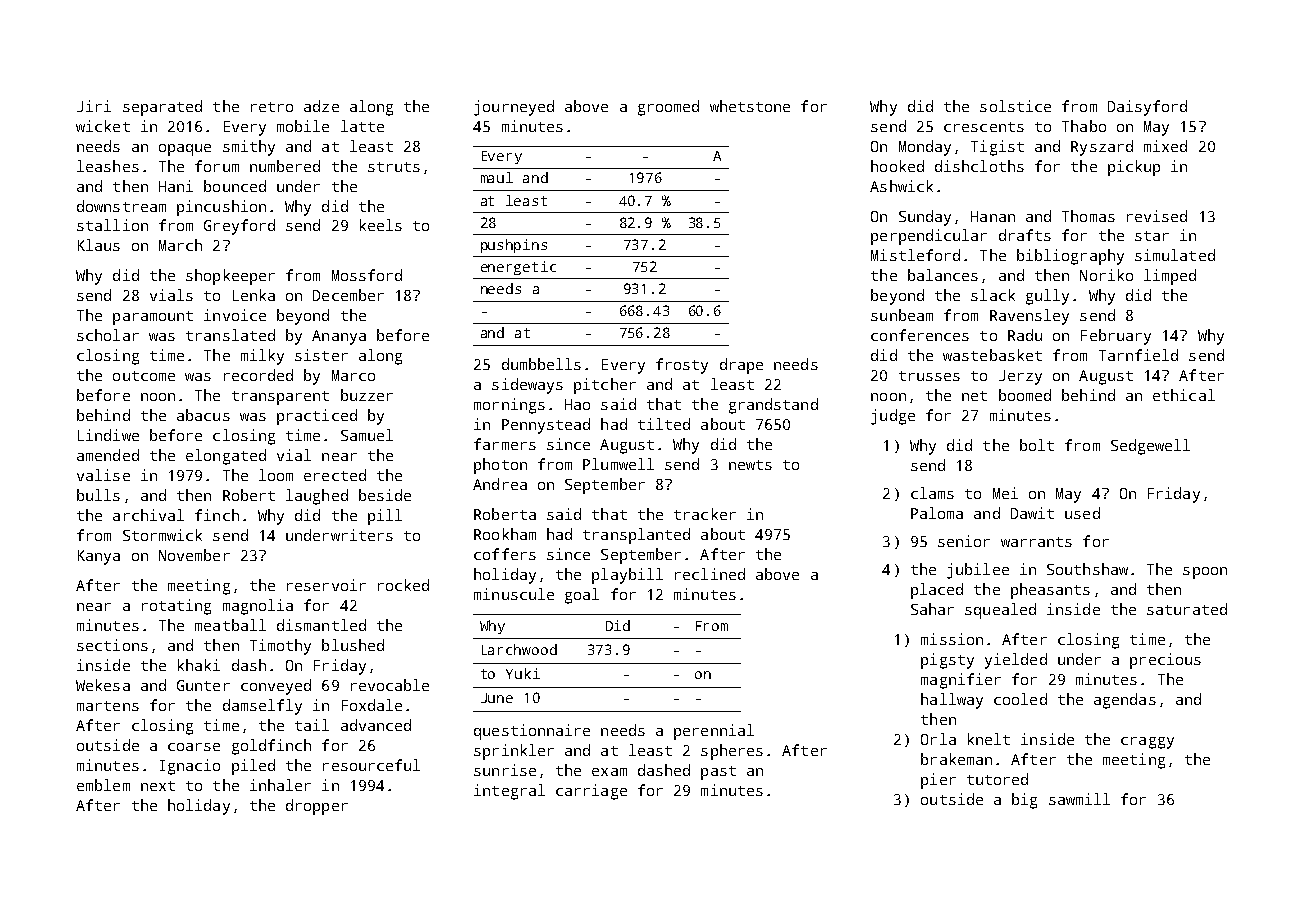 This image has height=924, width=1308. I want to click on adze, so click(321, 106).
